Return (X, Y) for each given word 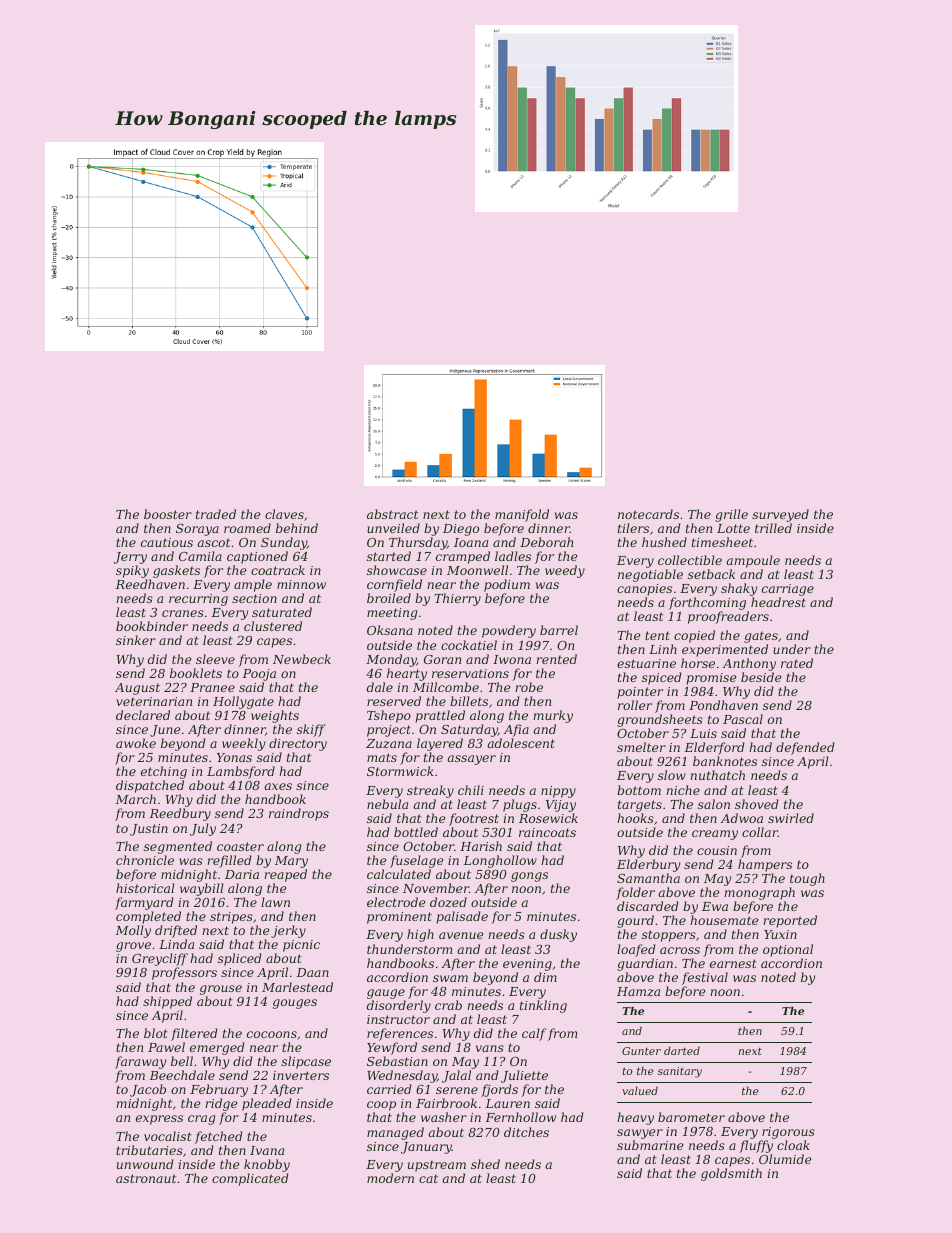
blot (156, 1033)
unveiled (393, 528)
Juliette (524, 1076)
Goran (442, 659)
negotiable (650, 575)
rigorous (788, 1133)
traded (216, 514)
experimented (725, 650)
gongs (529, 877)
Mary (291, 862)
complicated (250, 1179)
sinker (136, 640)
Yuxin (780, 934)
